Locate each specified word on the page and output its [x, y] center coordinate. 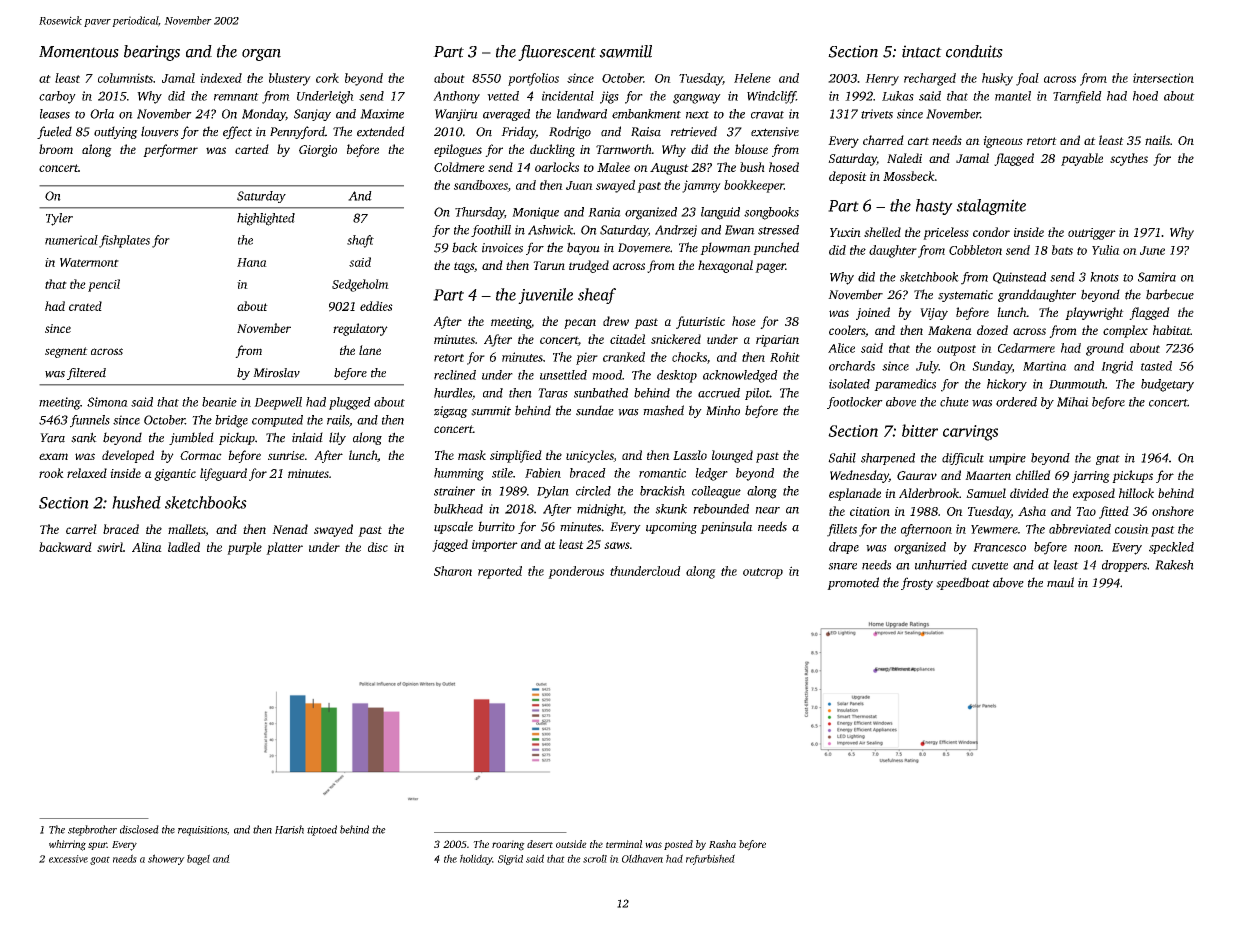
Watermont [89, 262]
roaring [508, 845]
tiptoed [322, 830]
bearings [152, 53]
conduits [974, 51]
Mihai [1073, 402]
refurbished [710, 859]
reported [500, 572]
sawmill [625, 51]
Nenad [290, 529]
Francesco [999, 547]
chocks [689, 357]
